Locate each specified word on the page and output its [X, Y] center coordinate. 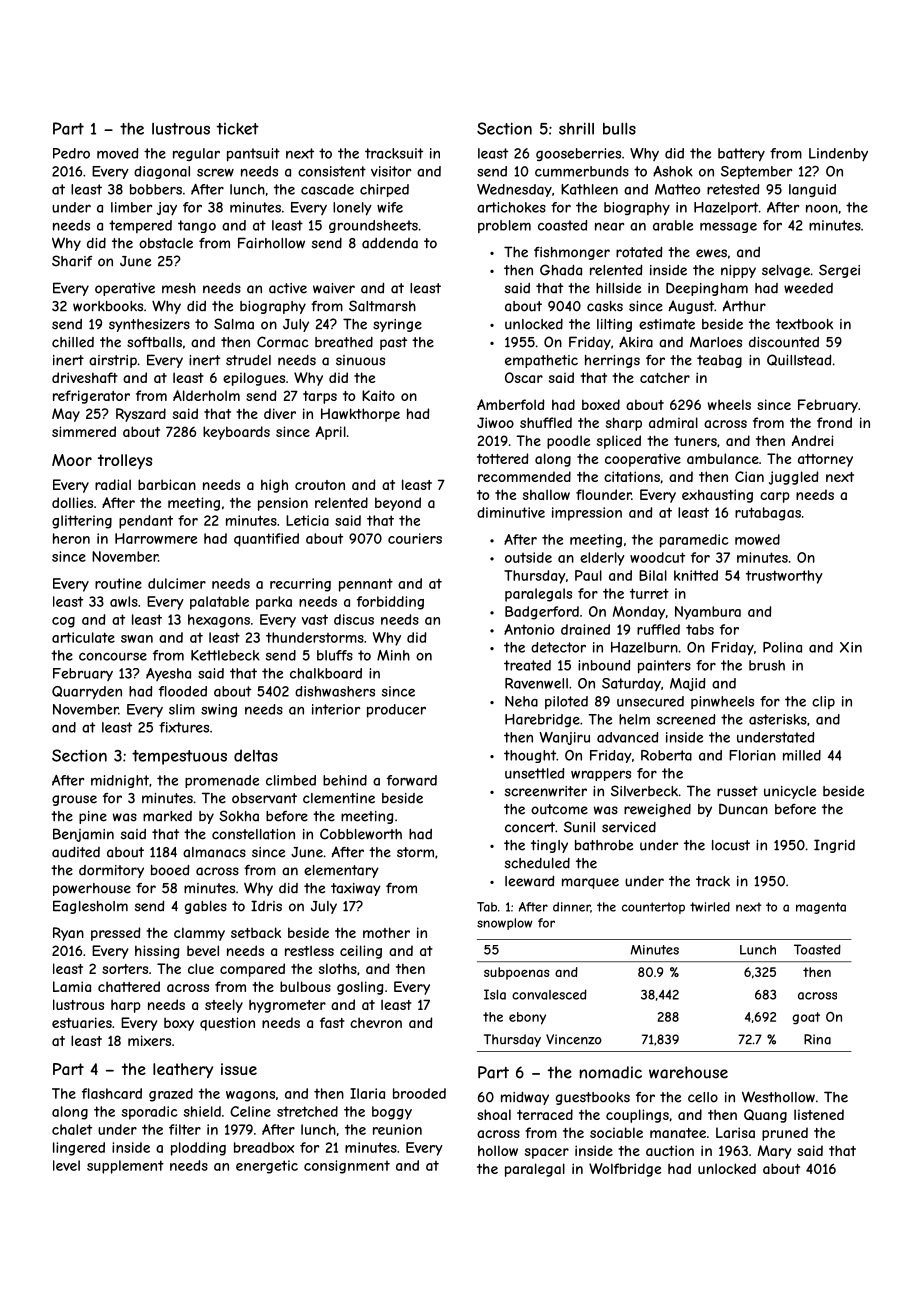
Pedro [71, 153]
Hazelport [726, 208]
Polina [782, 647]
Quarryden [87, 693]
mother [386, 932]
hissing [157, 952]
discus [354, 619]
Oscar [524, 377]
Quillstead [799, 360]
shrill [576, 128]
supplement [125, 1167]
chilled [73, 342]
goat [806, 1018]
